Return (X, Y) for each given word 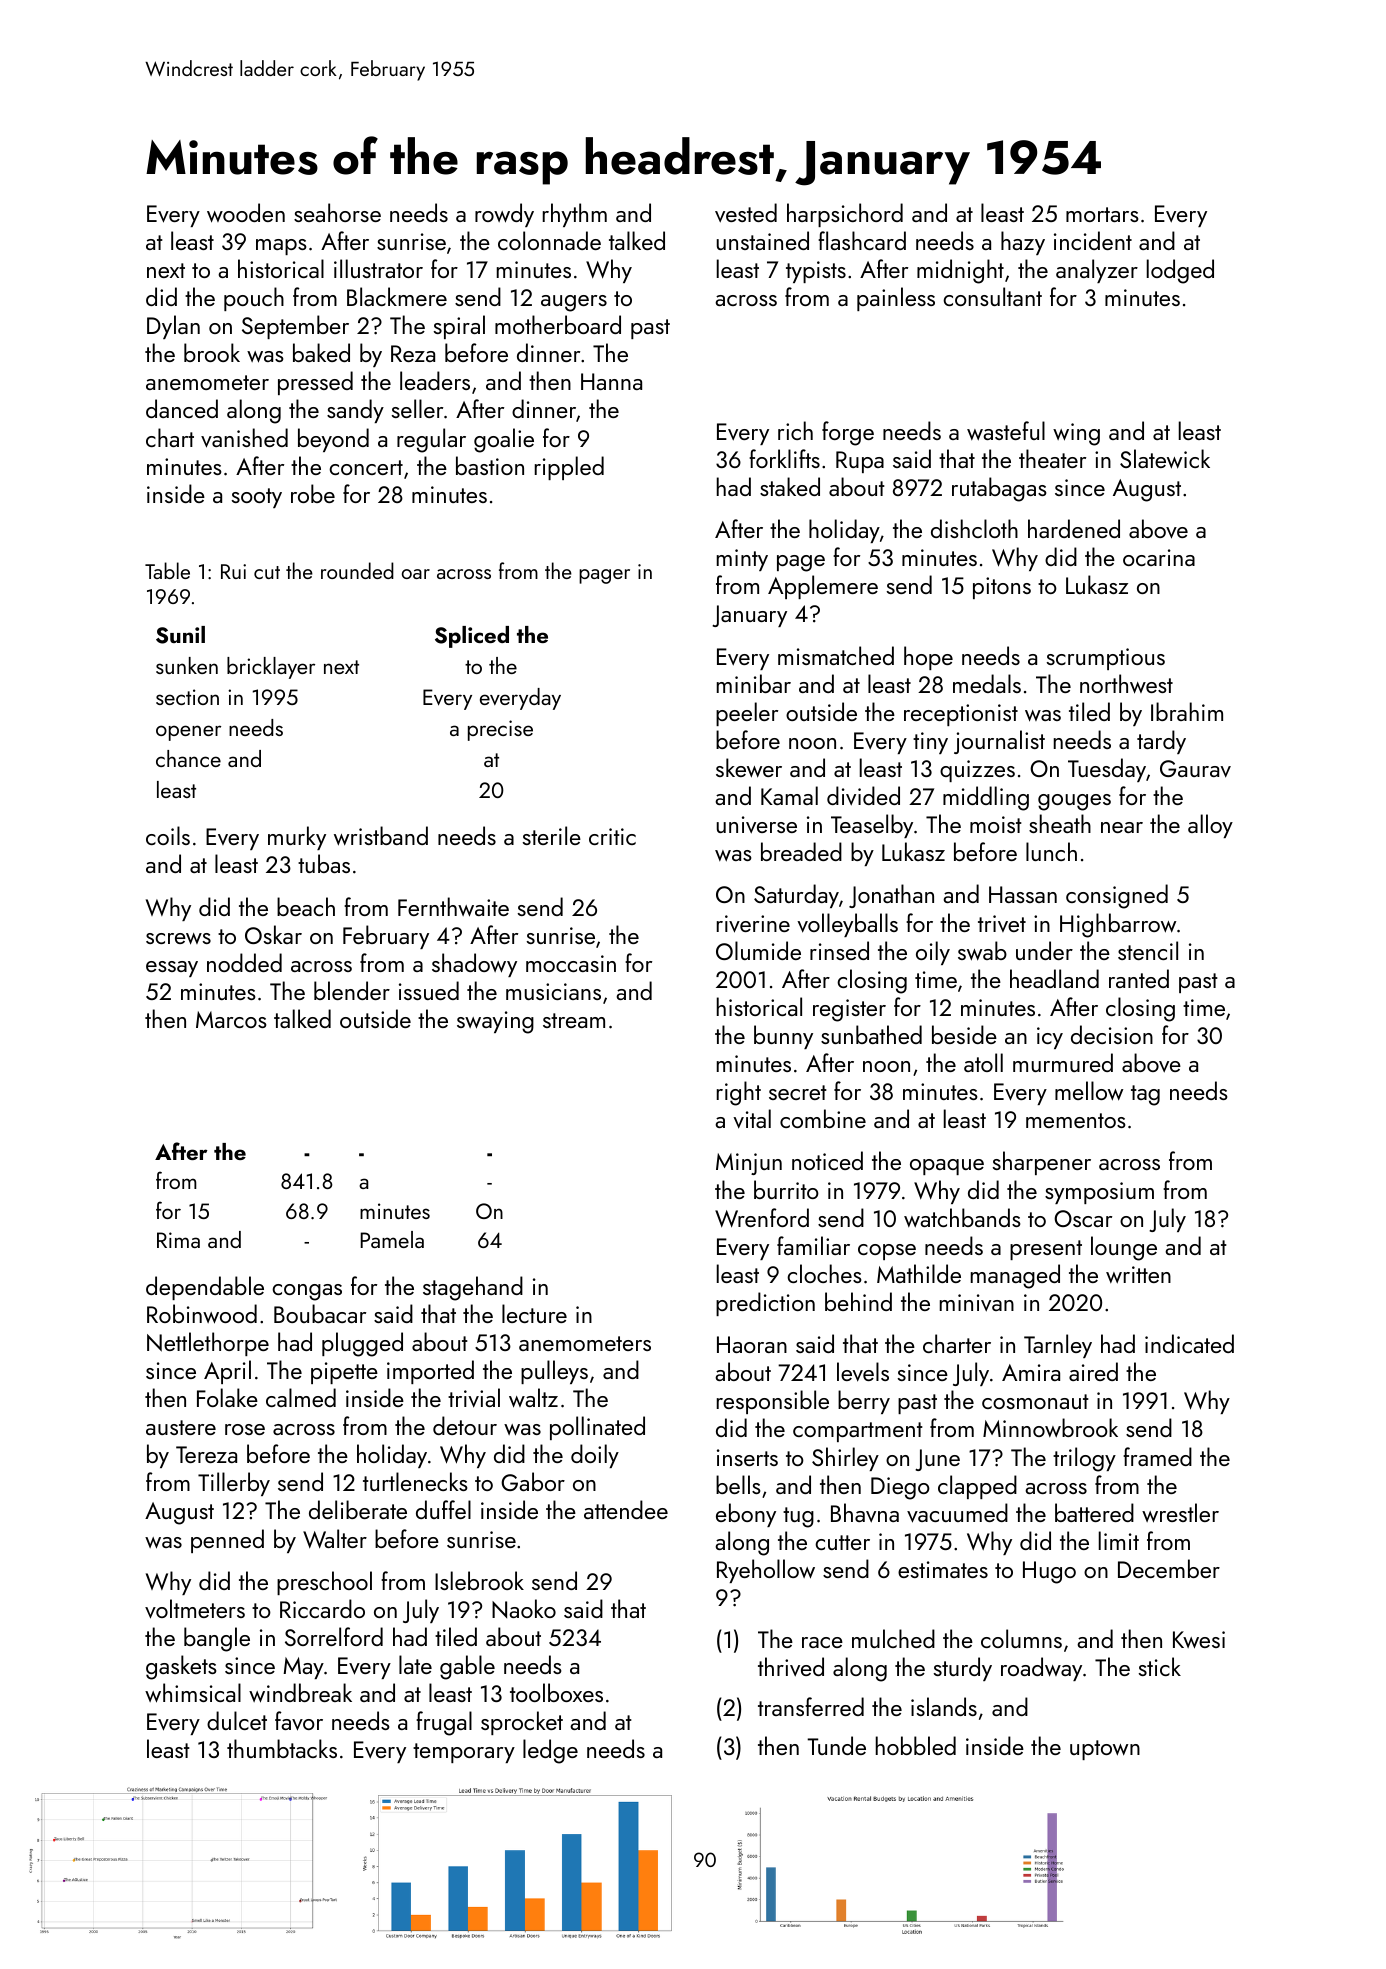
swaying (495, 1022)
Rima (178, 1240)
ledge (550, 1751)
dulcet (237, 1720)
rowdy (504, 215)
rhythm (575, 215)
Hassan (1023, 894)
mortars (1102, 214)
